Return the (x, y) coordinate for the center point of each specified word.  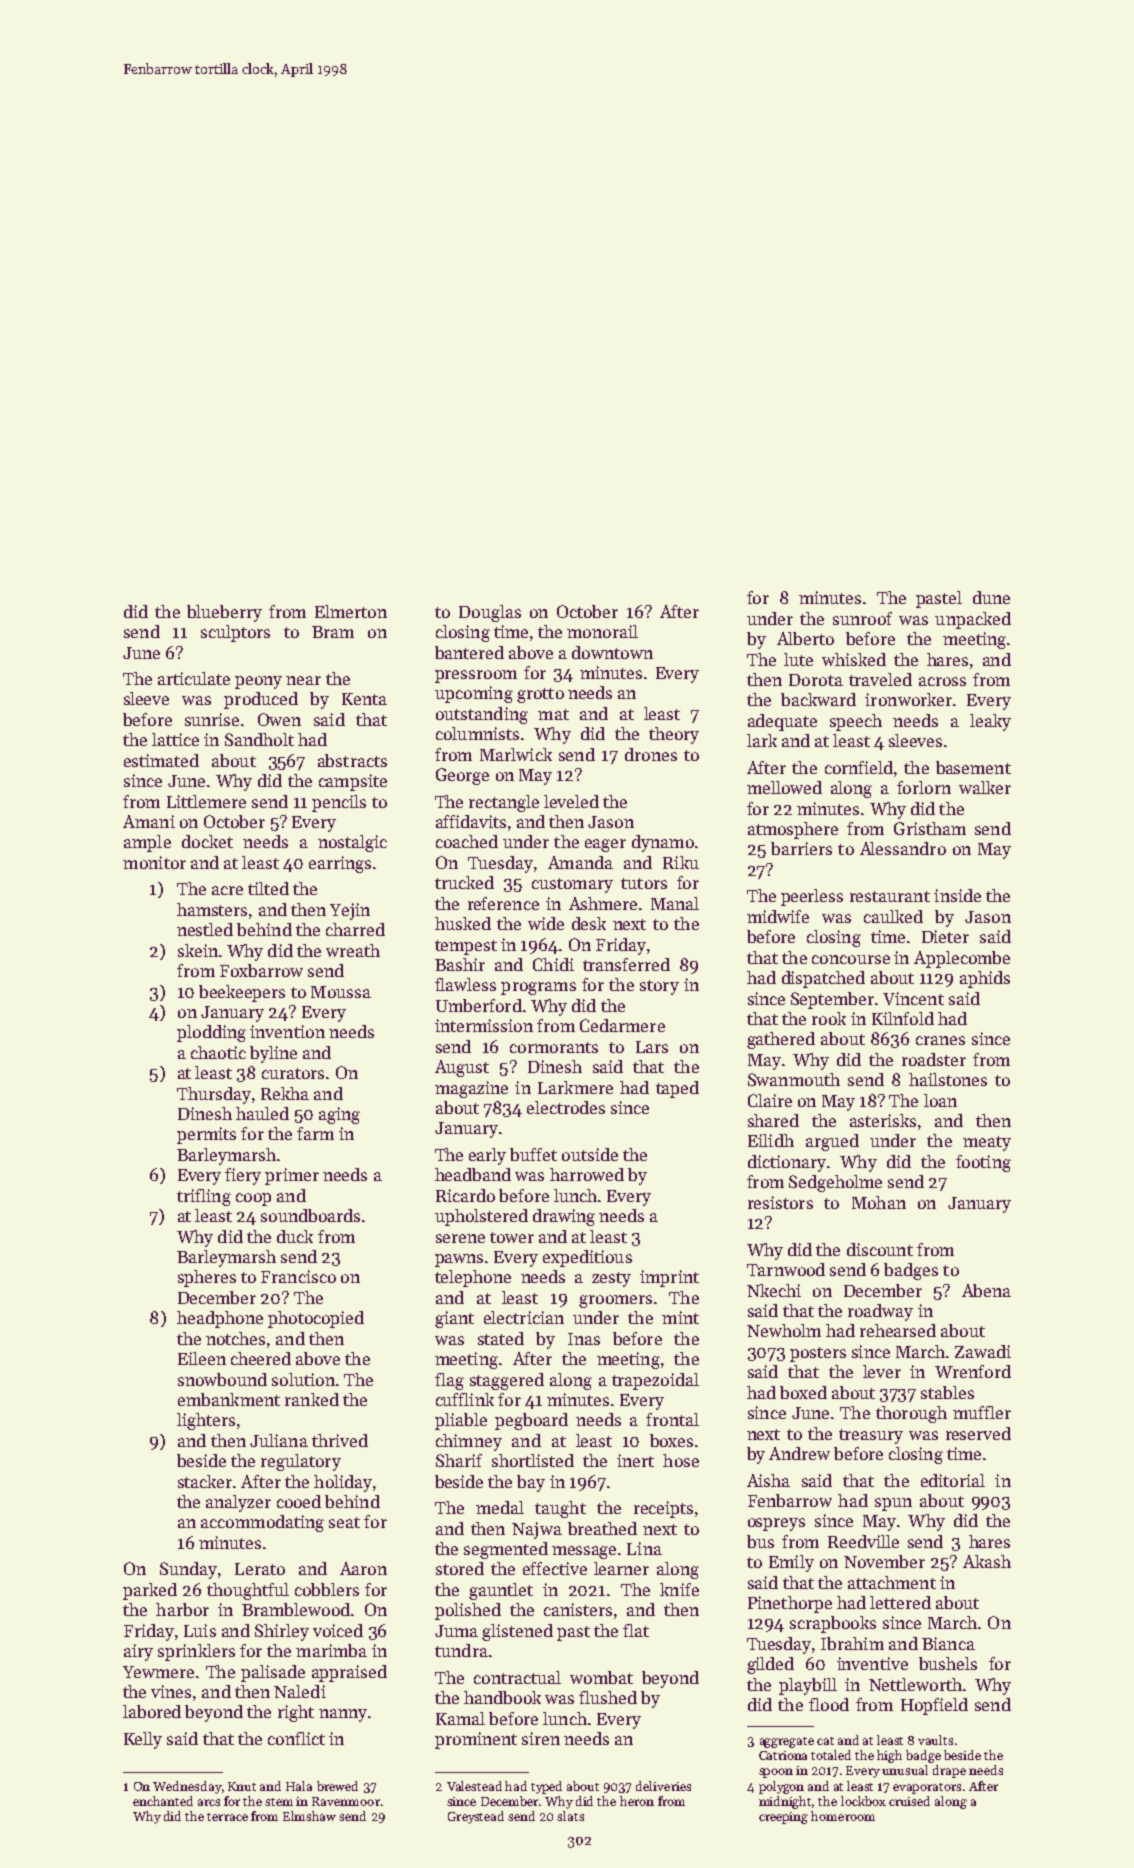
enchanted (163, 1801)
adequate (782, 722)
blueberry (224, 613)
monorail (602, 631)
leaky (990, 722)
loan (940, 1100)
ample (147, 843)
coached (467, 841)
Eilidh (771, 1140)
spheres (207, 1278)
